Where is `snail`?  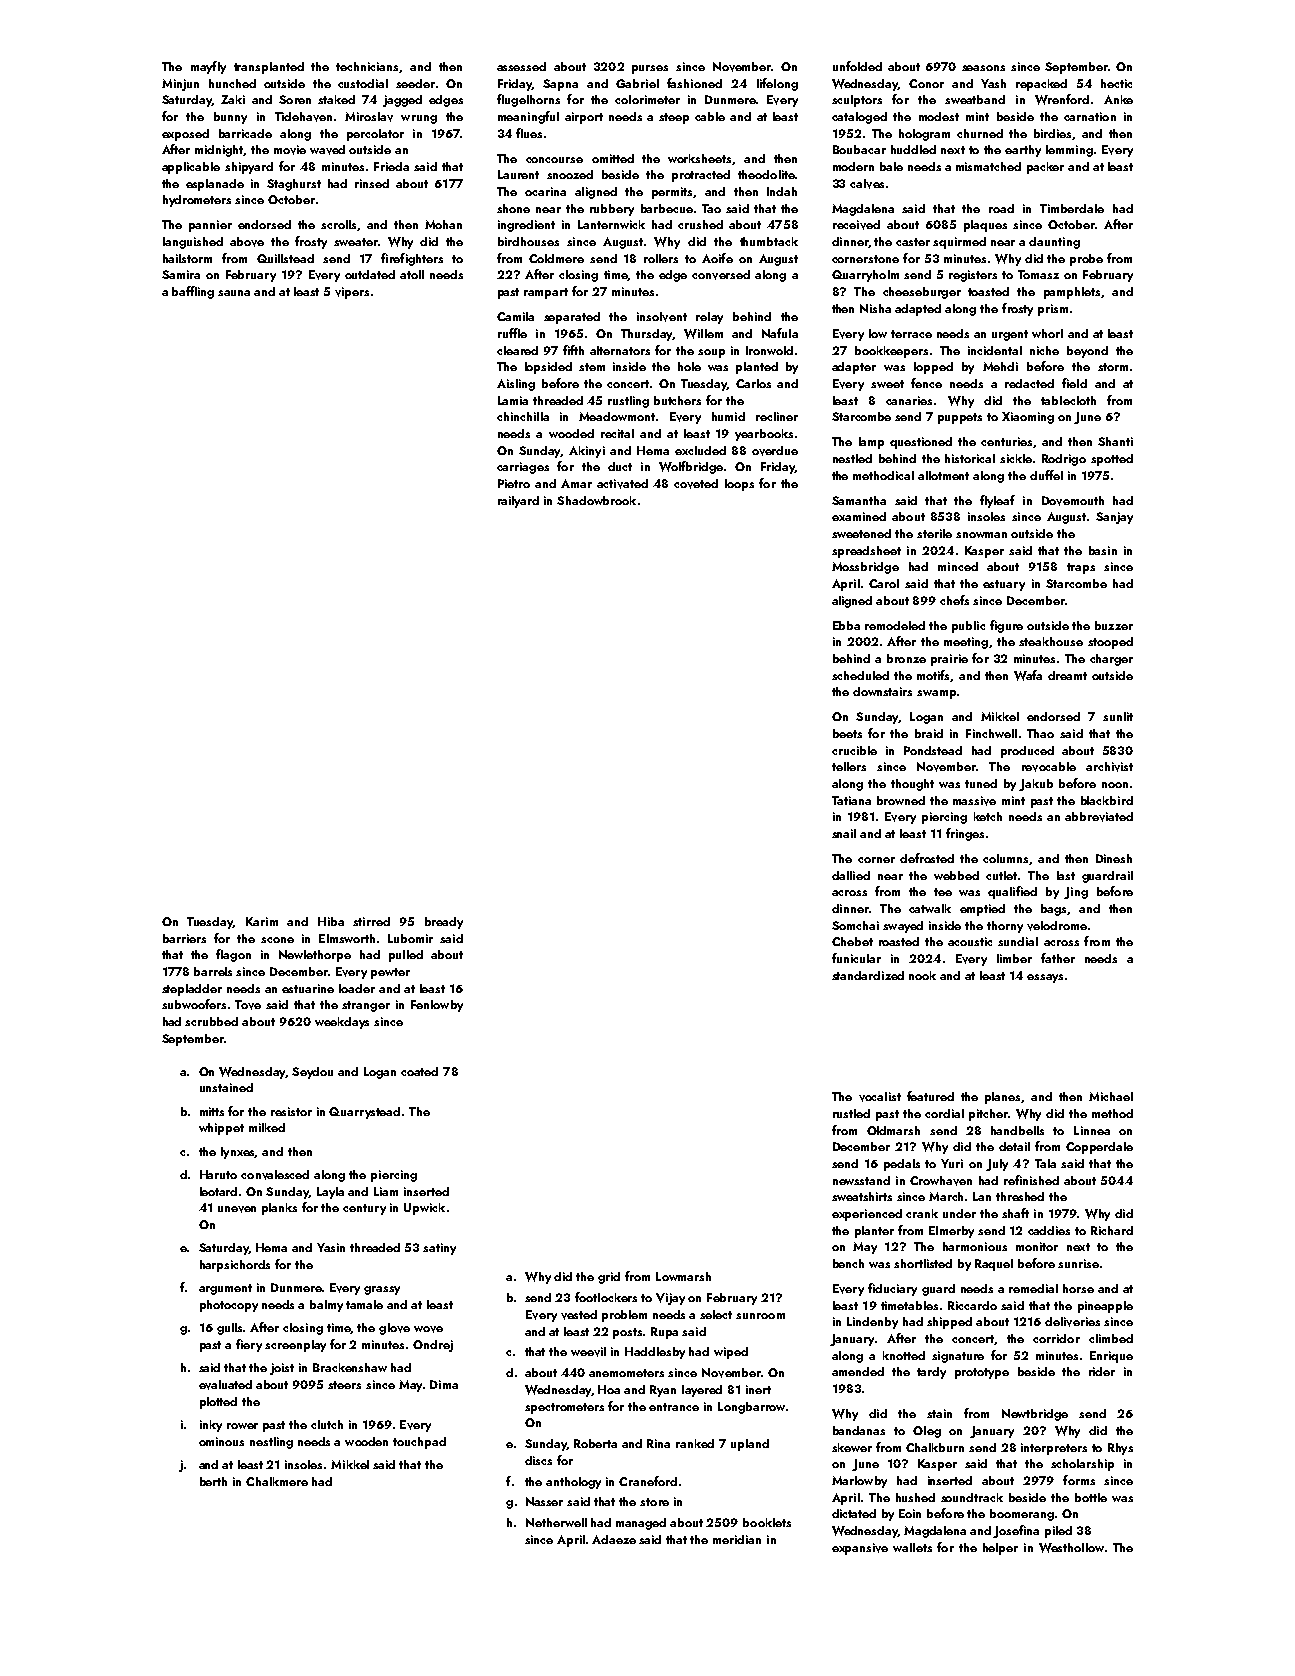 snail is located at coordinates (844, 833).
